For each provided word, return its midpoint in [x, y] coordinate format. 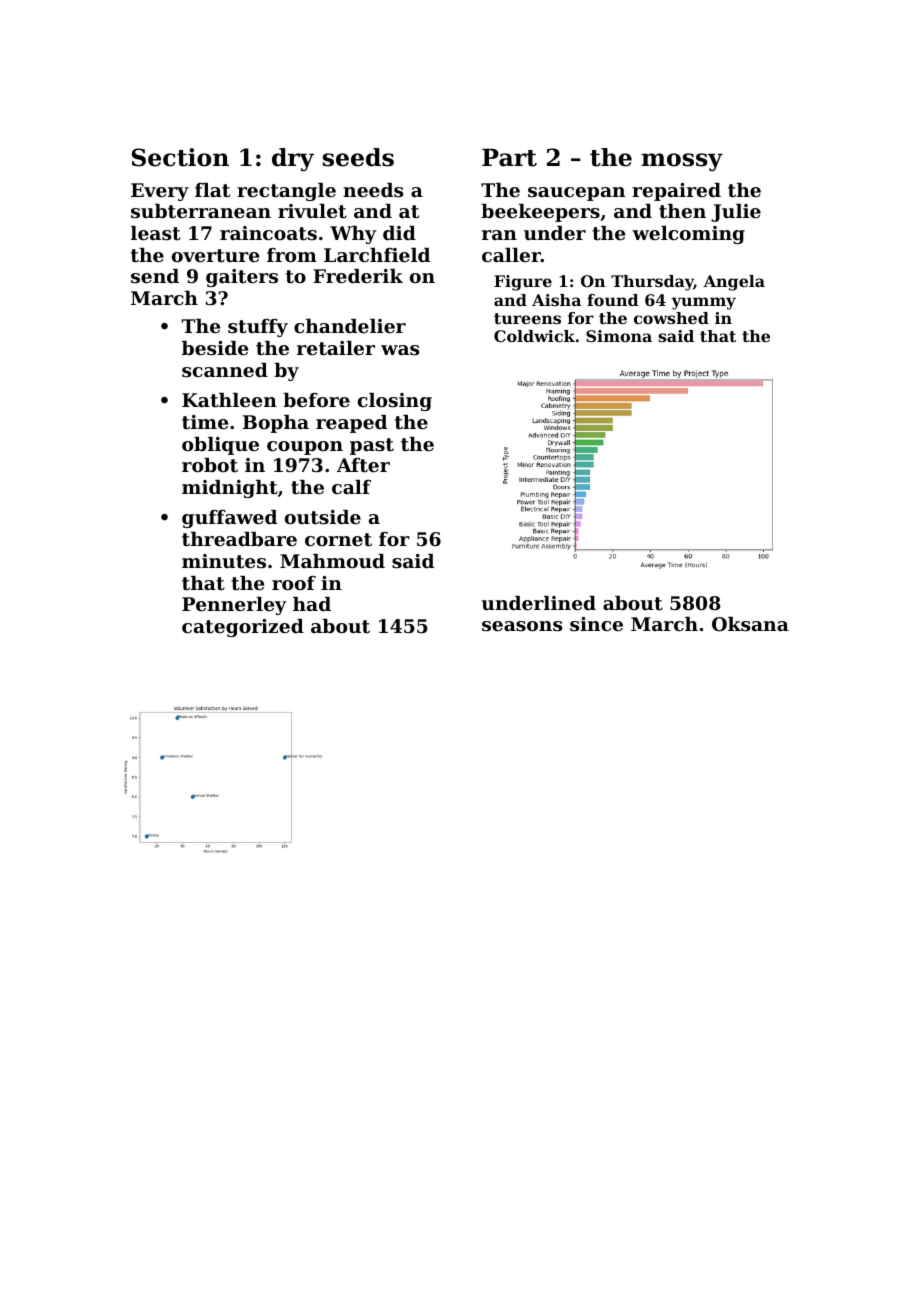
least [156, 233]
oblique [220, 446]
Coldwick [534, 336]
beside [215, 348]
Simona [619, 336]
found [612, 300]
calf [351, 487]
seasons [522, 626]
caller [511, 255]
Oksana [750, 624]
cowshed [671, 318]
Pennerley [234, 606]
